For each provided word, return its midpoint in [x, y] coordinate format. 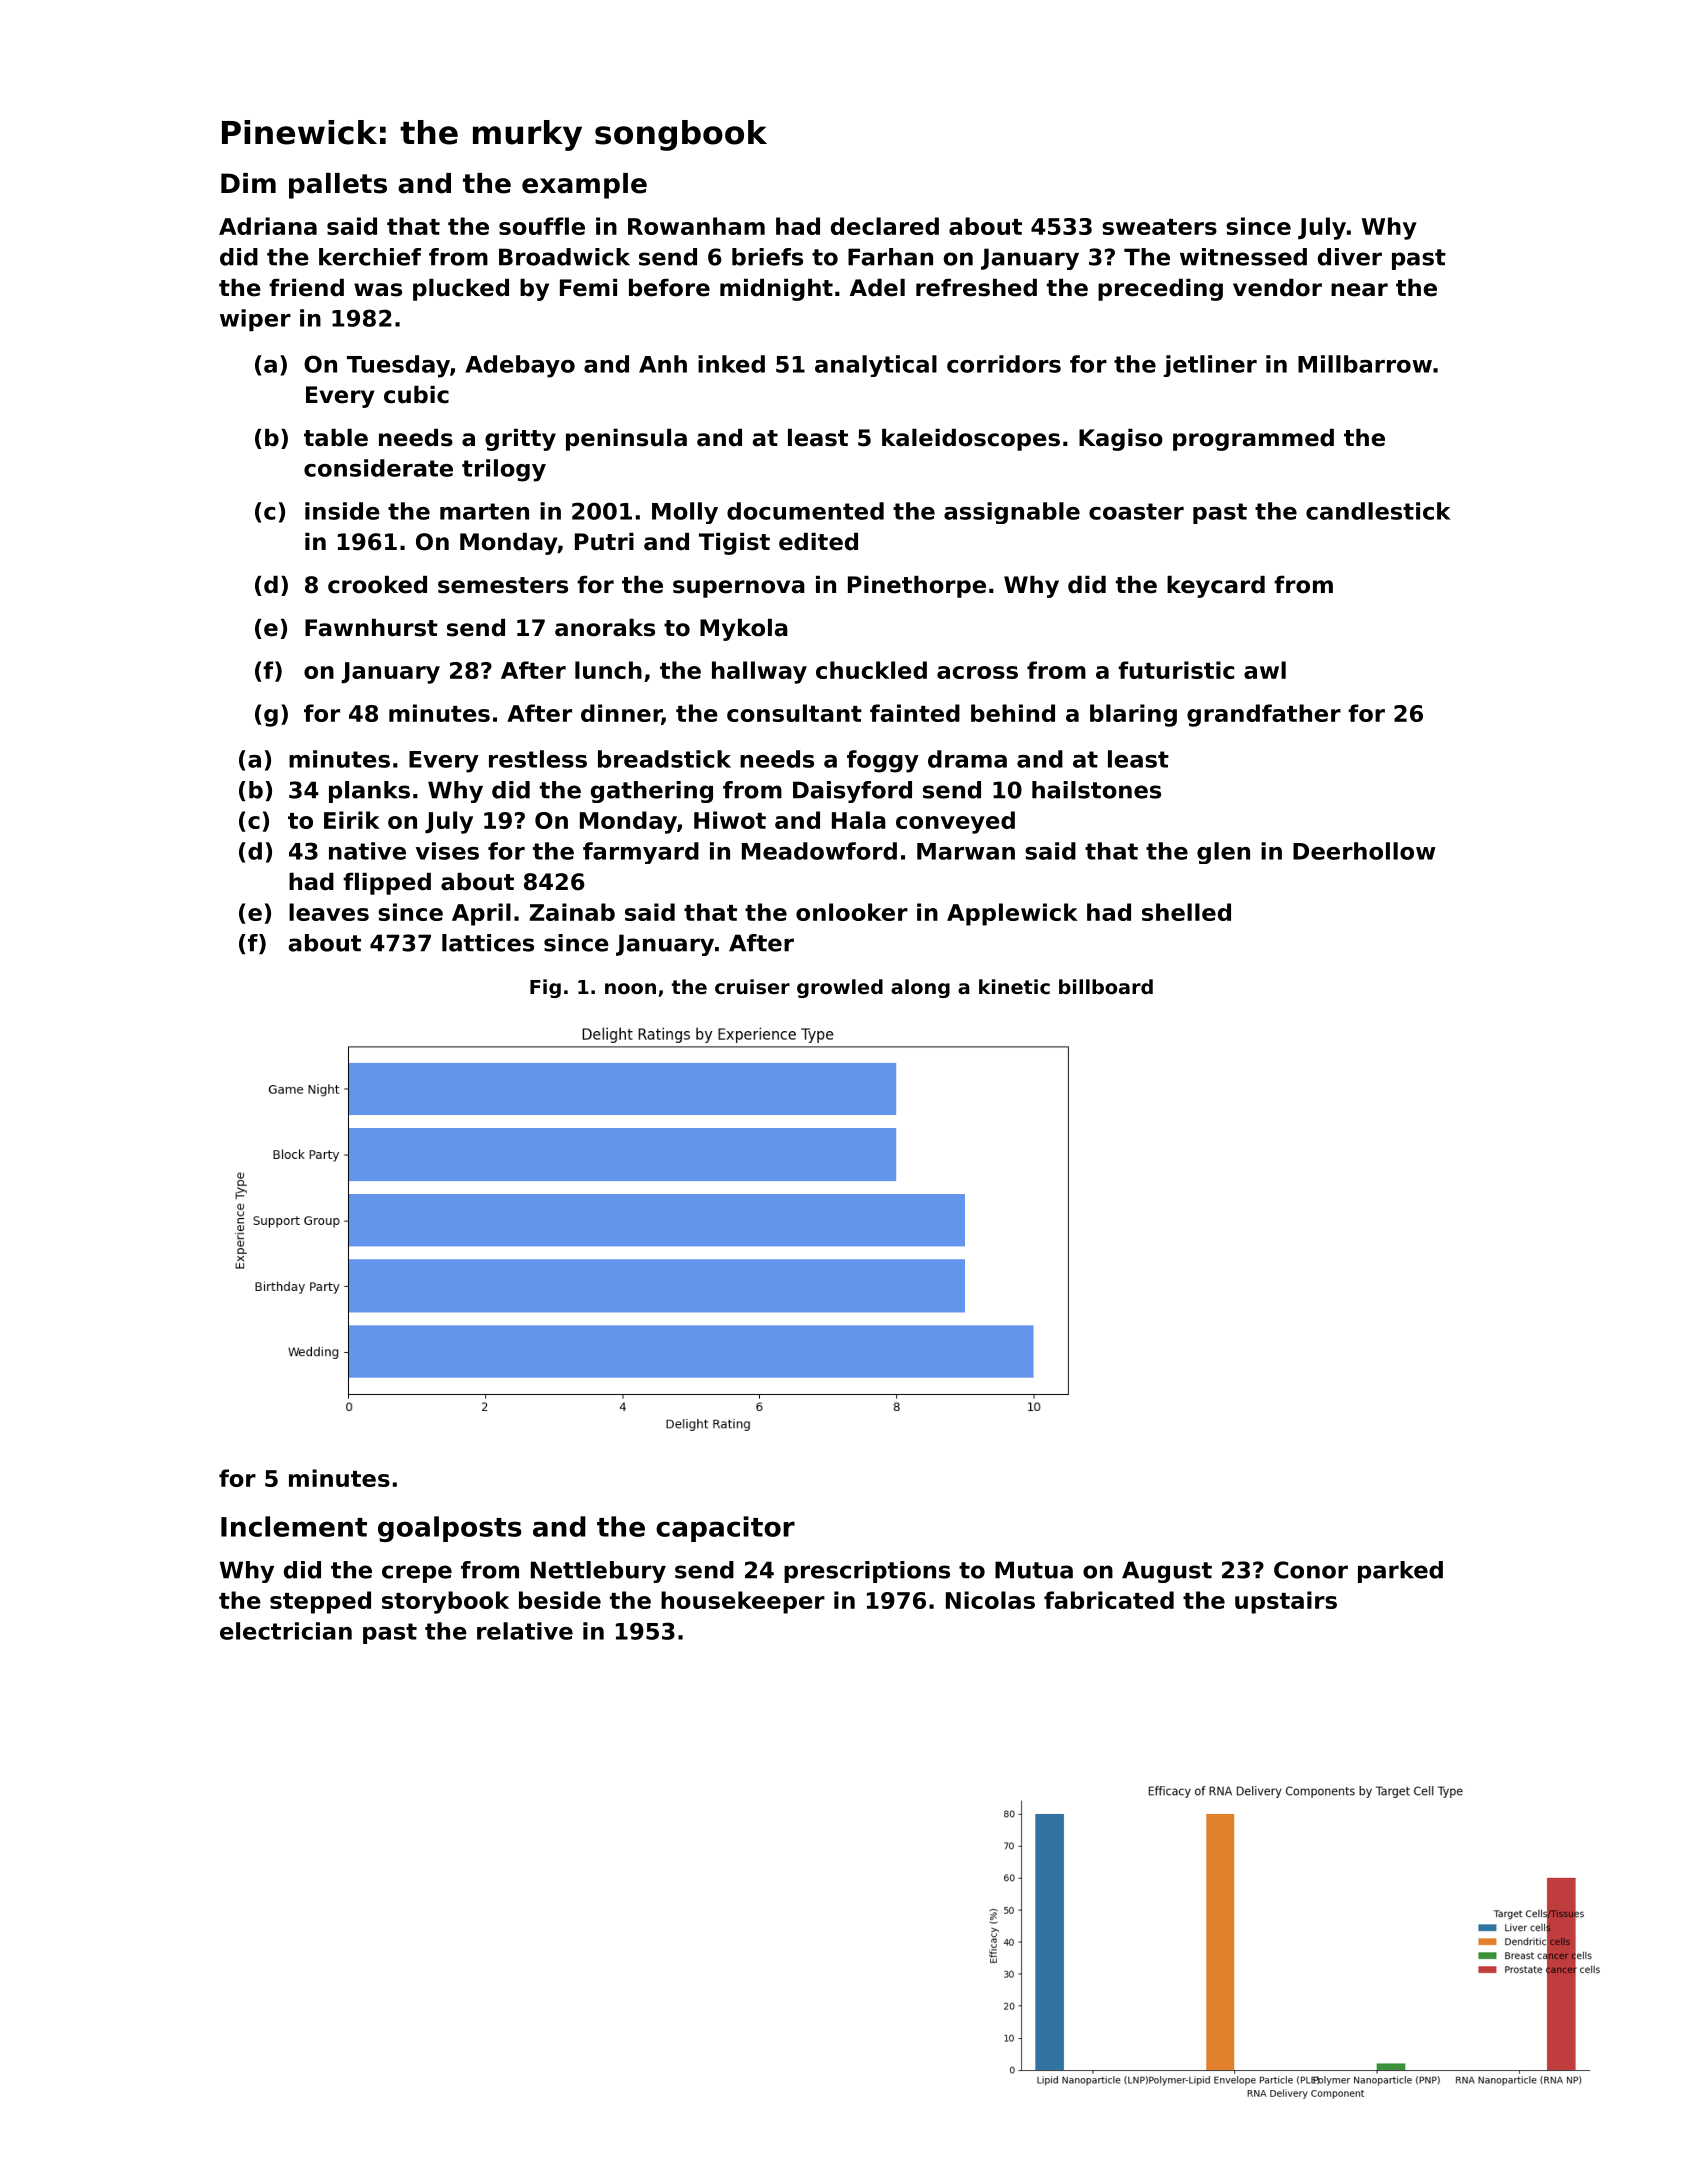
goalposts [449, 1529]
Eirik [352, 820]
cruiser [752, 986]
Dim [248, 183]
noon [630, 988]
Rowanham [696, 226]
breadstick [664, 759]
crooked [377, 585]
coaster [1136, 511]
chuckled [871, 670]
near [1359, 290]
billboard [1106, 986]
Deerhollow [1364, 851]
